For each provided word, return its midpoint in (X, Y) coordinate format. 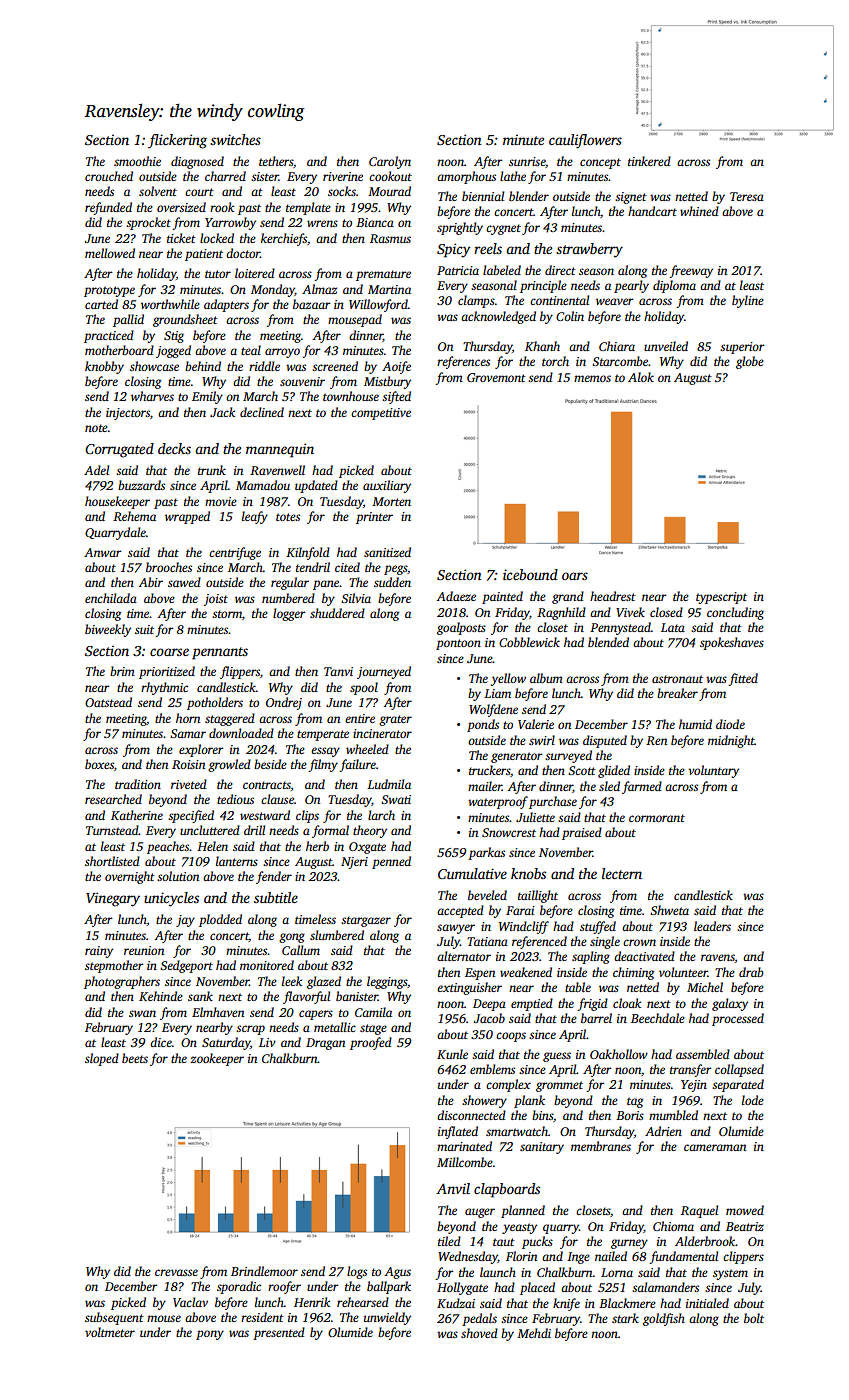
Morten (391, 501)
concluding (735, 613)
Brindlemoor (264, 1271)
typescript (721, 598)
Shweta (669, 910)
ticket (181, 238)
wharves (152, 396)
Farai (520, 910)
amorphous (466, 177)
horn (188, 718)
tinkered (649, 161)
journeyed (384, 672)
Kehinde (161, 996)
